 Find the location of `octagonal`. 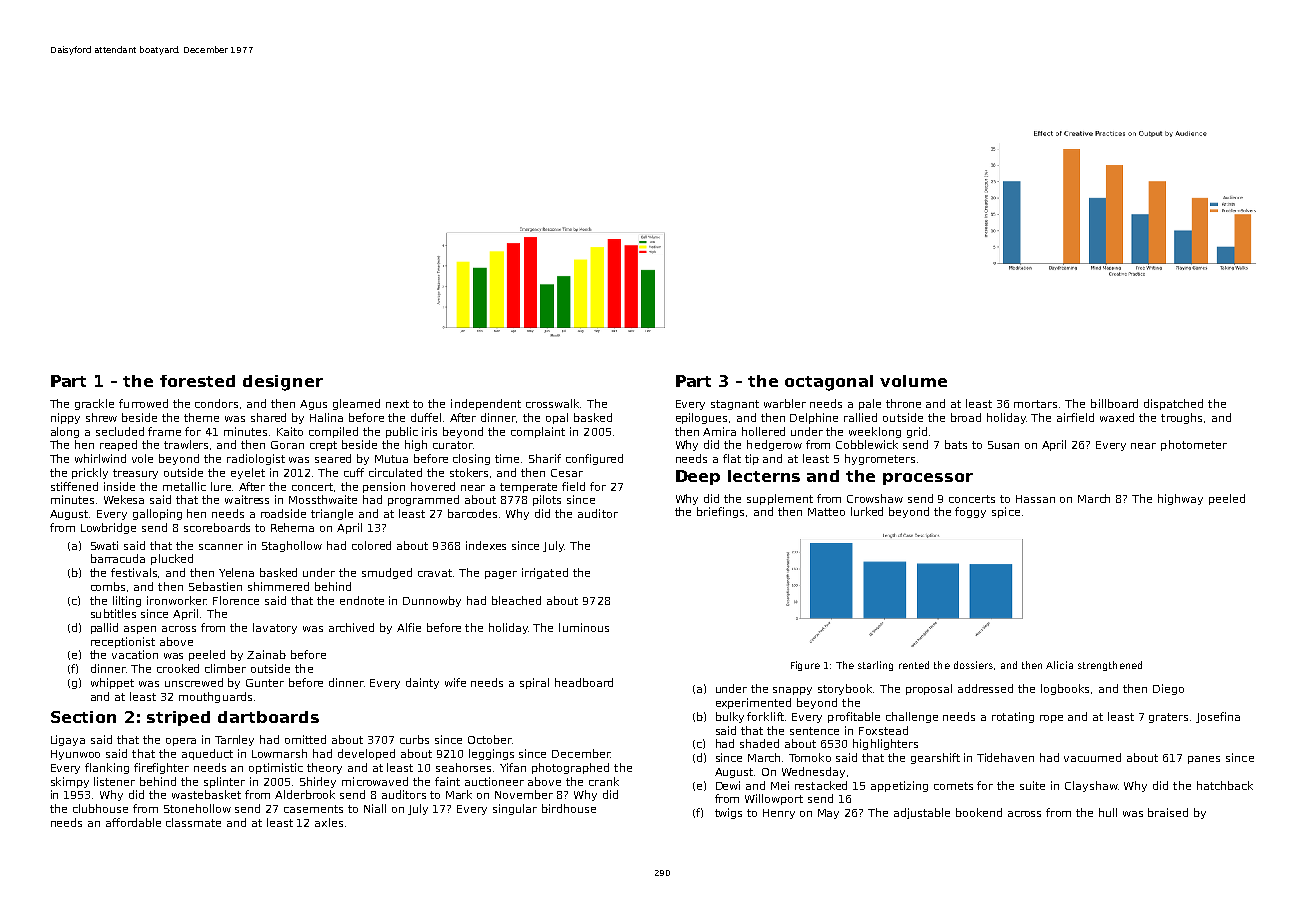

octagonal is located at coordinates (829, 383).
